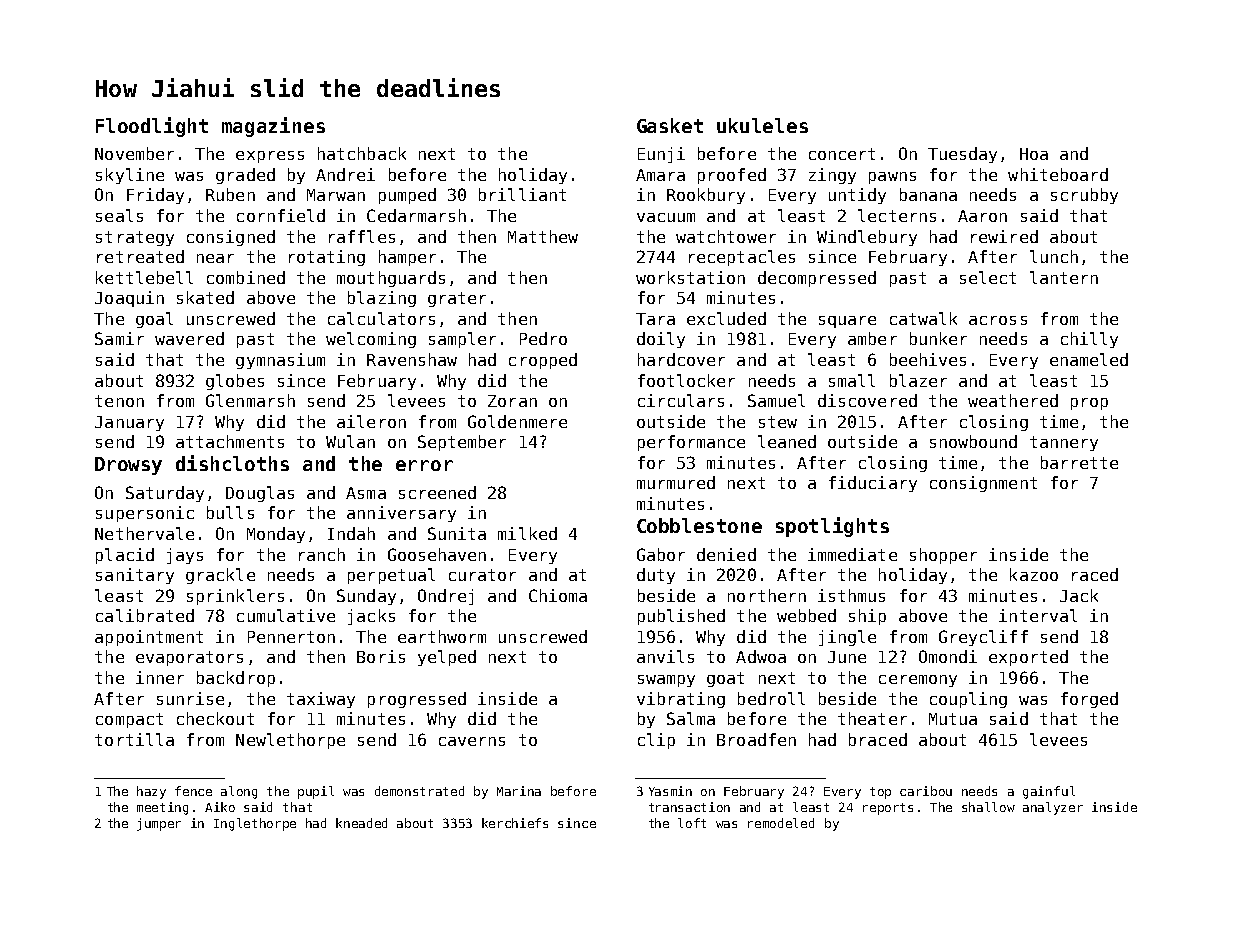 The image size is (1233, 952). Describe the element at coordinates (129, 299) in the page. I see `Joaquin` at that location.
